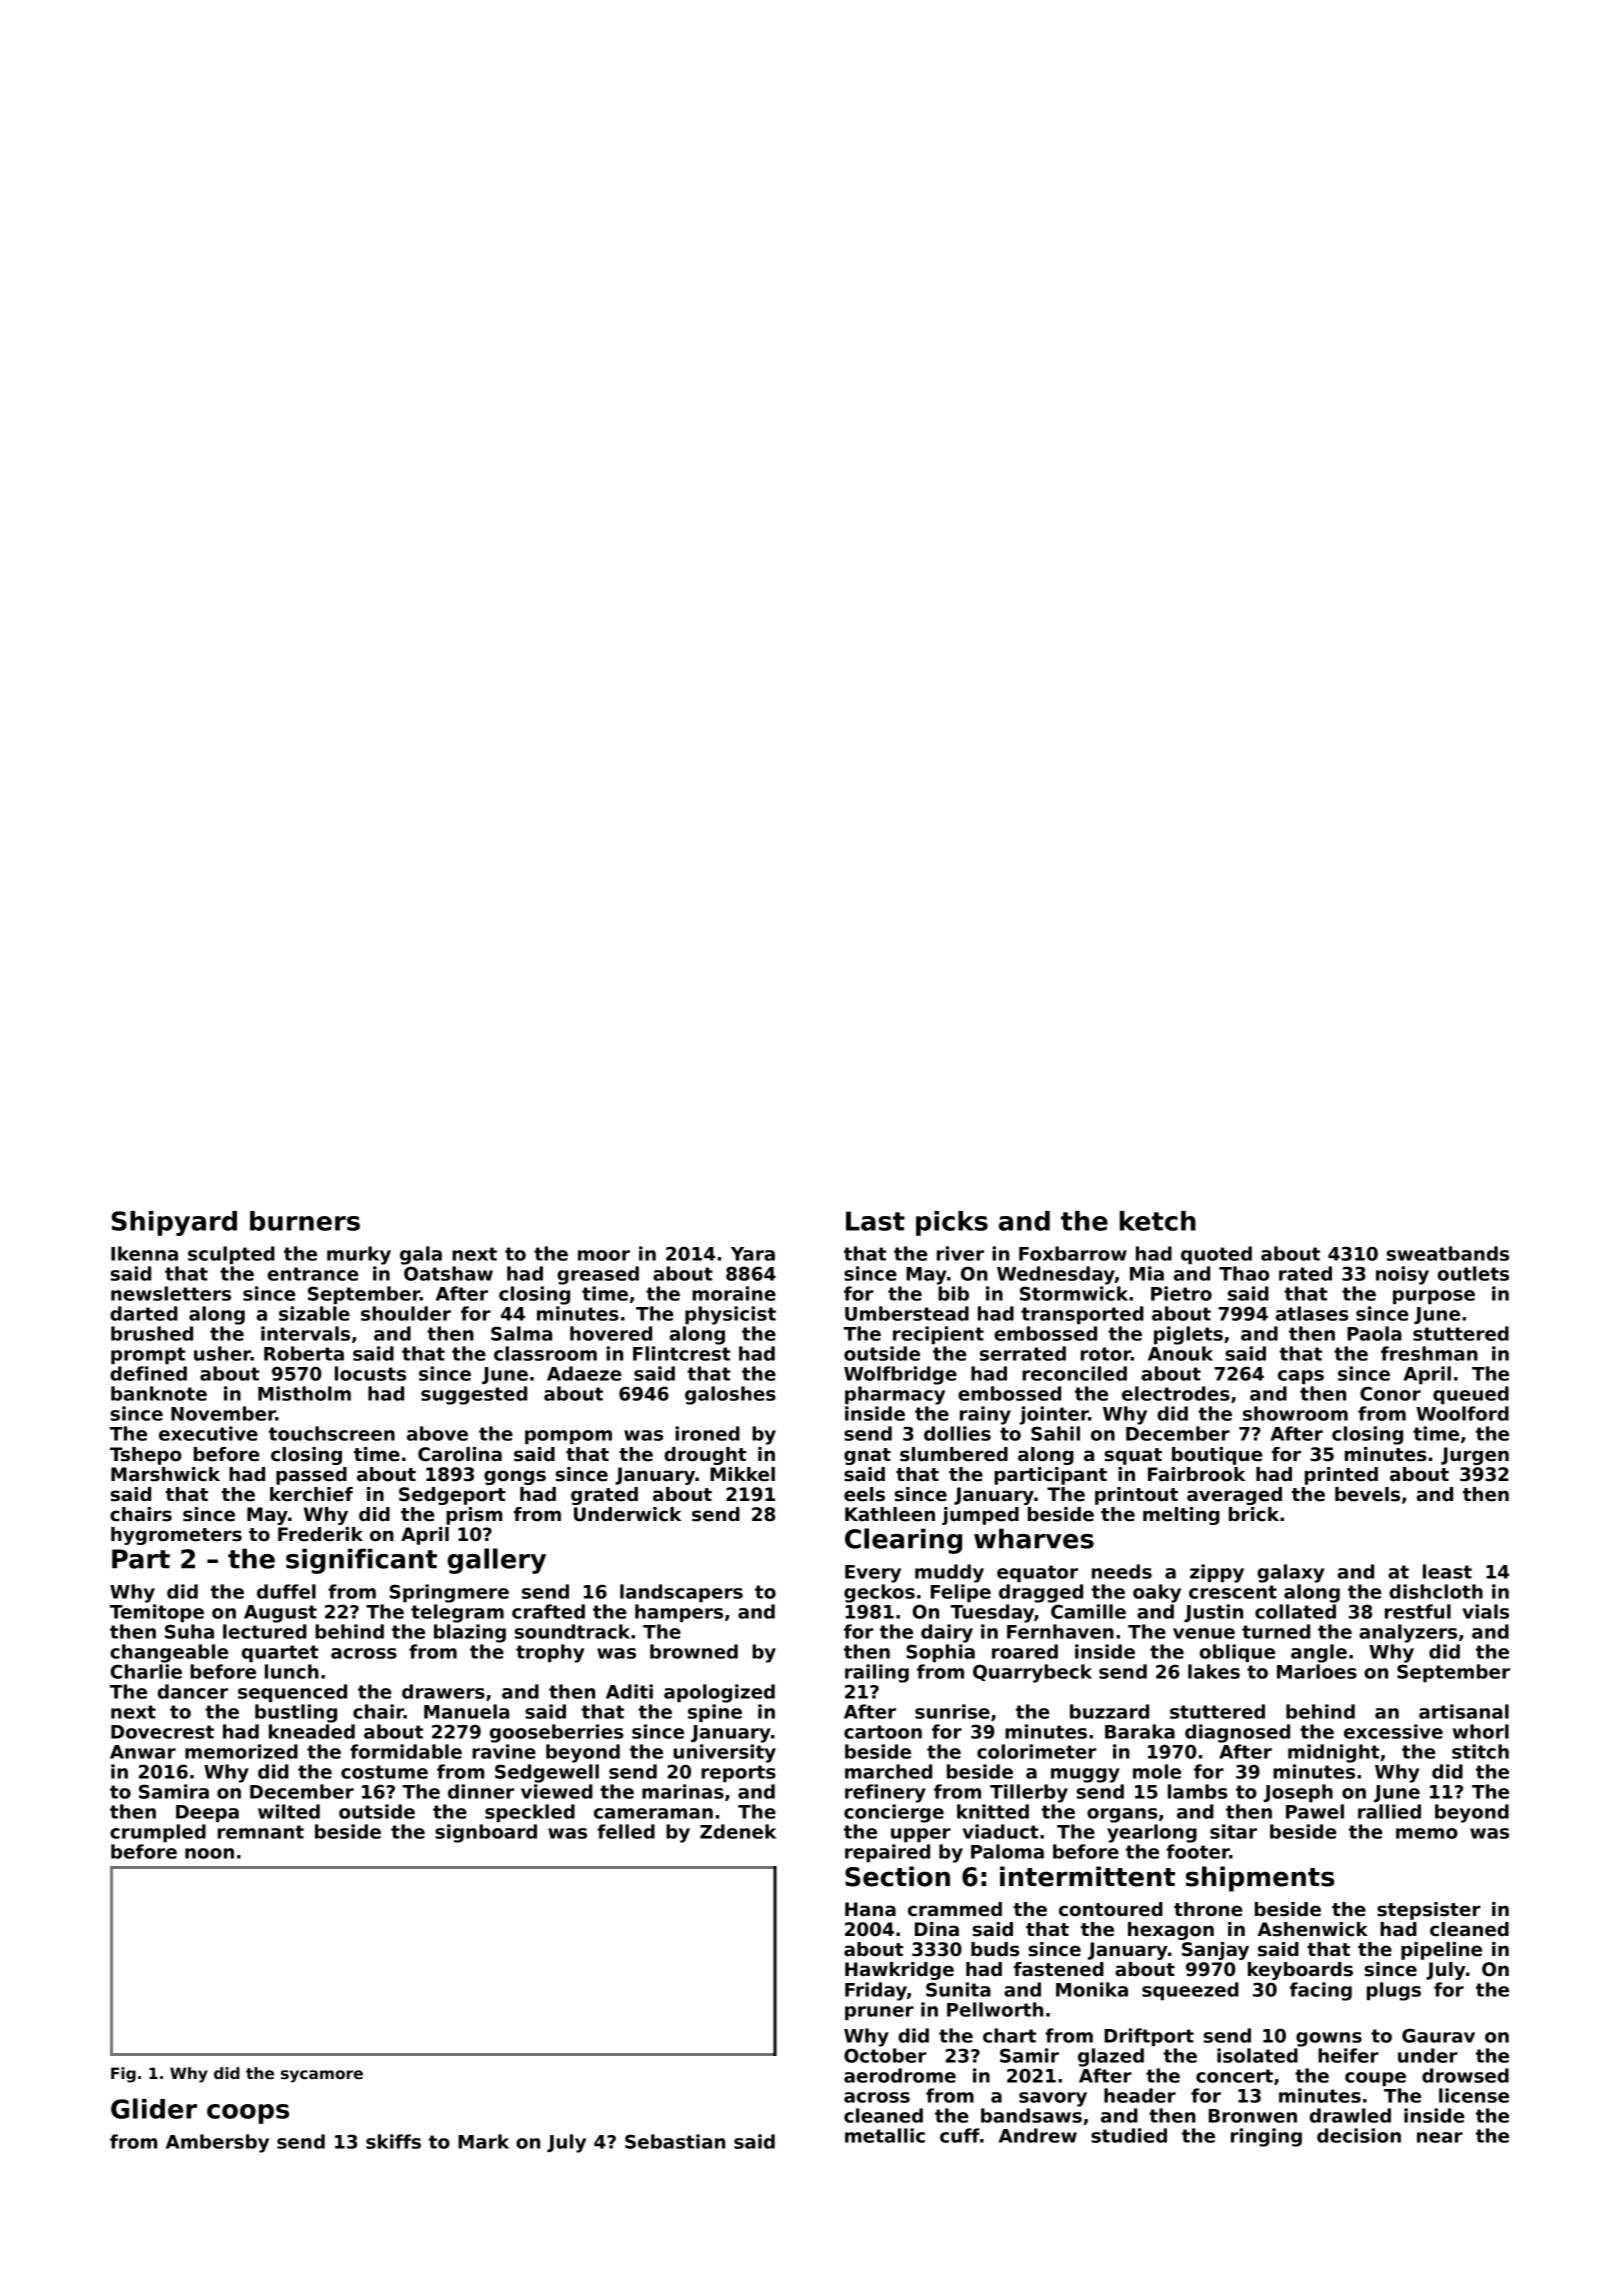  Describe the element at coordinates (217, 2143) in the image. I see `Ambersby` at that location.
